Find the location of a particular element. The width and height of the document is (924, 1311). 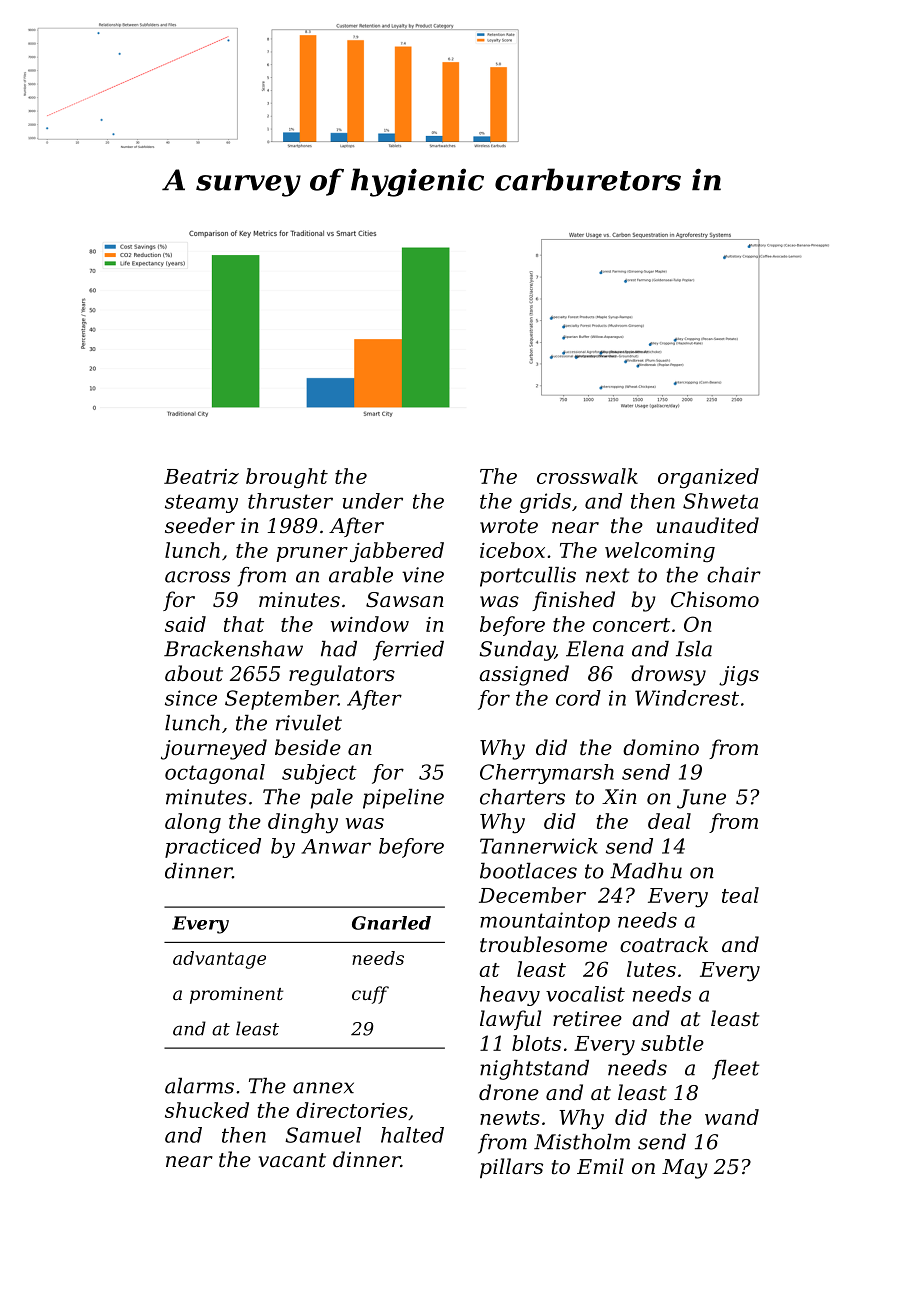

advantage is located at coordinates (219, 960).
